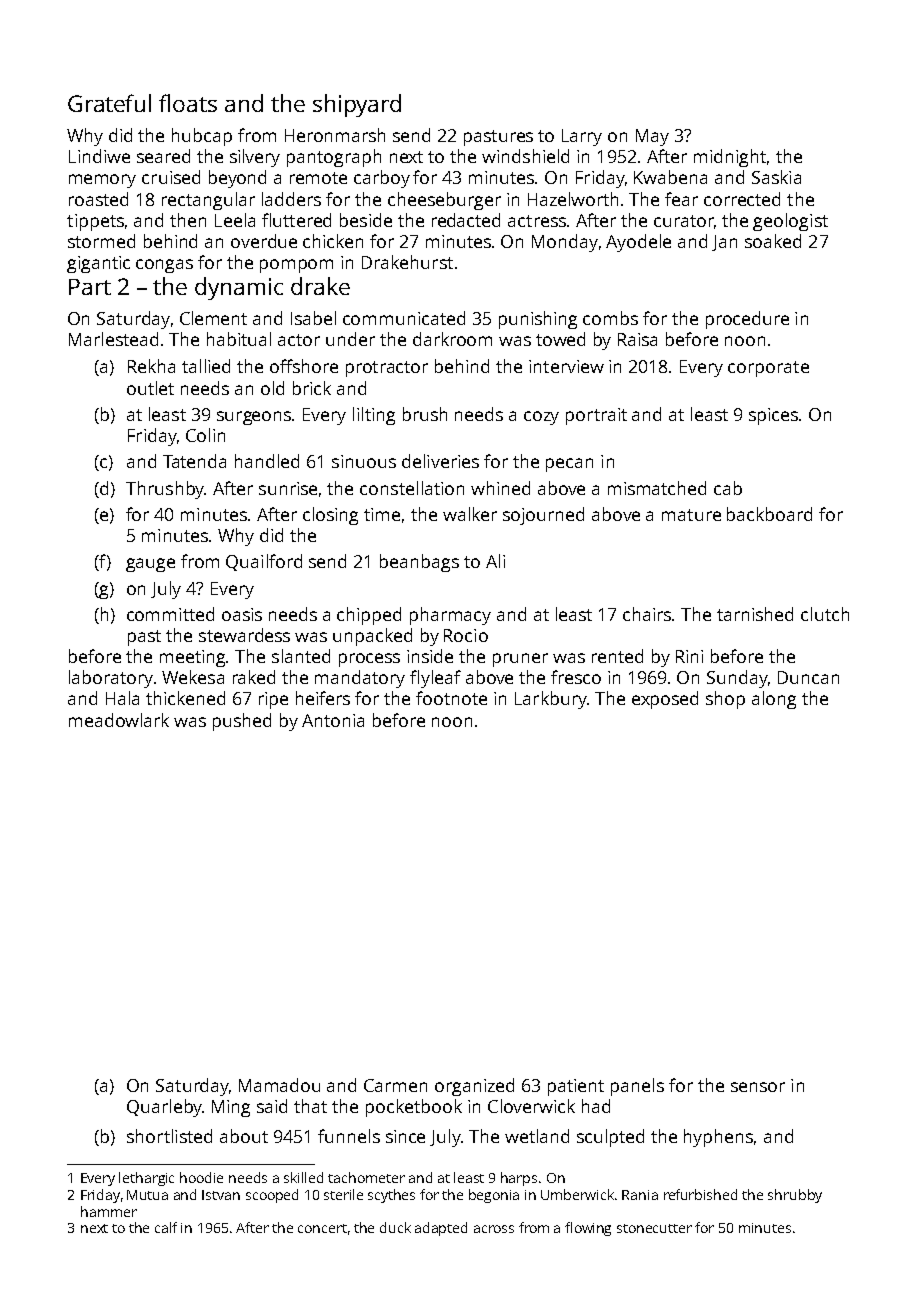 The image size is (924, 1308). Describe the element at coordinates (737, 679) in the image. I see `Sunday` at that location.
